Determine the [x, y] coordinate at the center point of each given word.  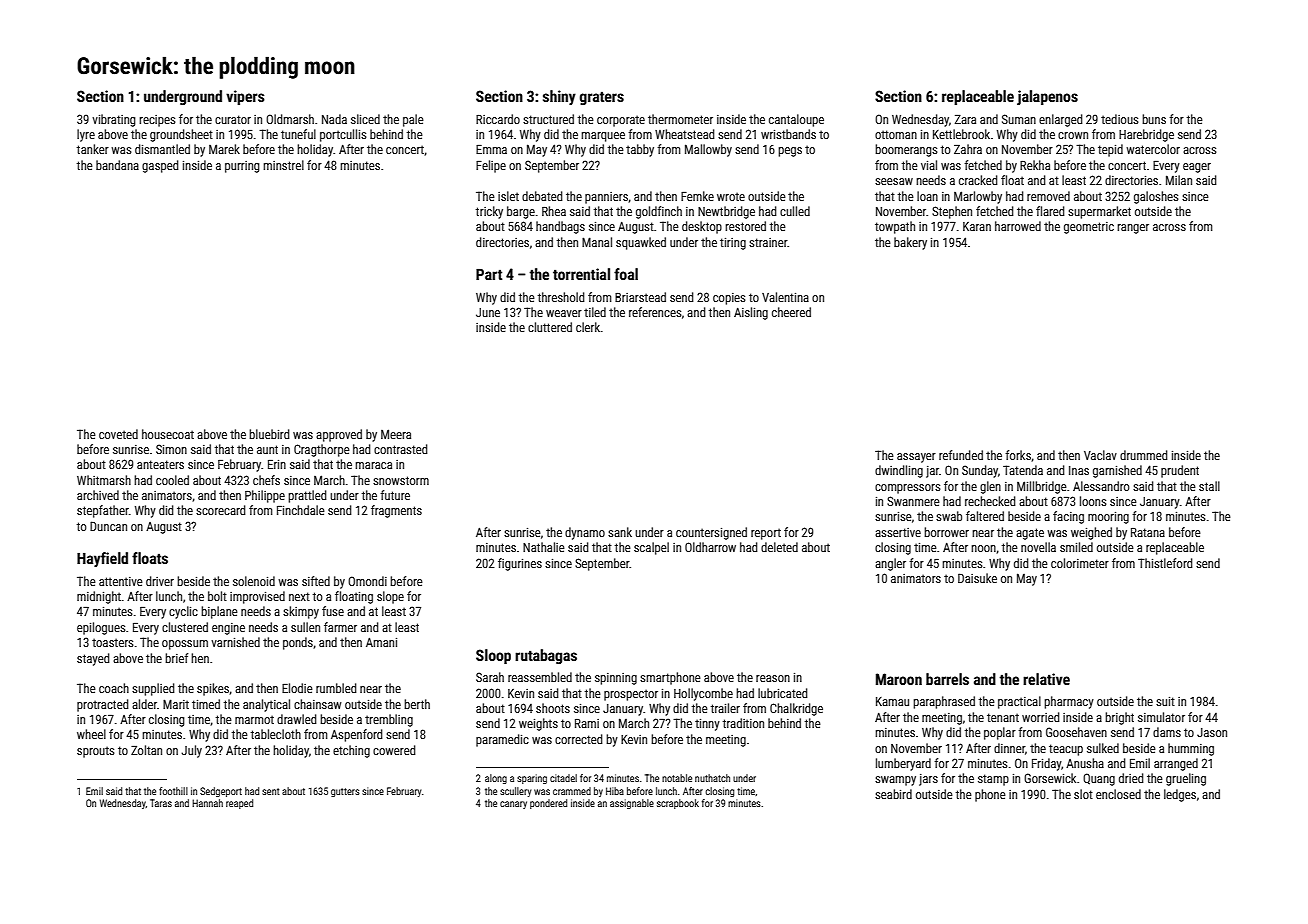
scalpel [651, 548]
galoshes [1156, 197]
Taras [161, 803]
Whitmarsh [104, 480]
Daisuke [977, 578]
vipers [245, 97]
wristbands [788, 134]
